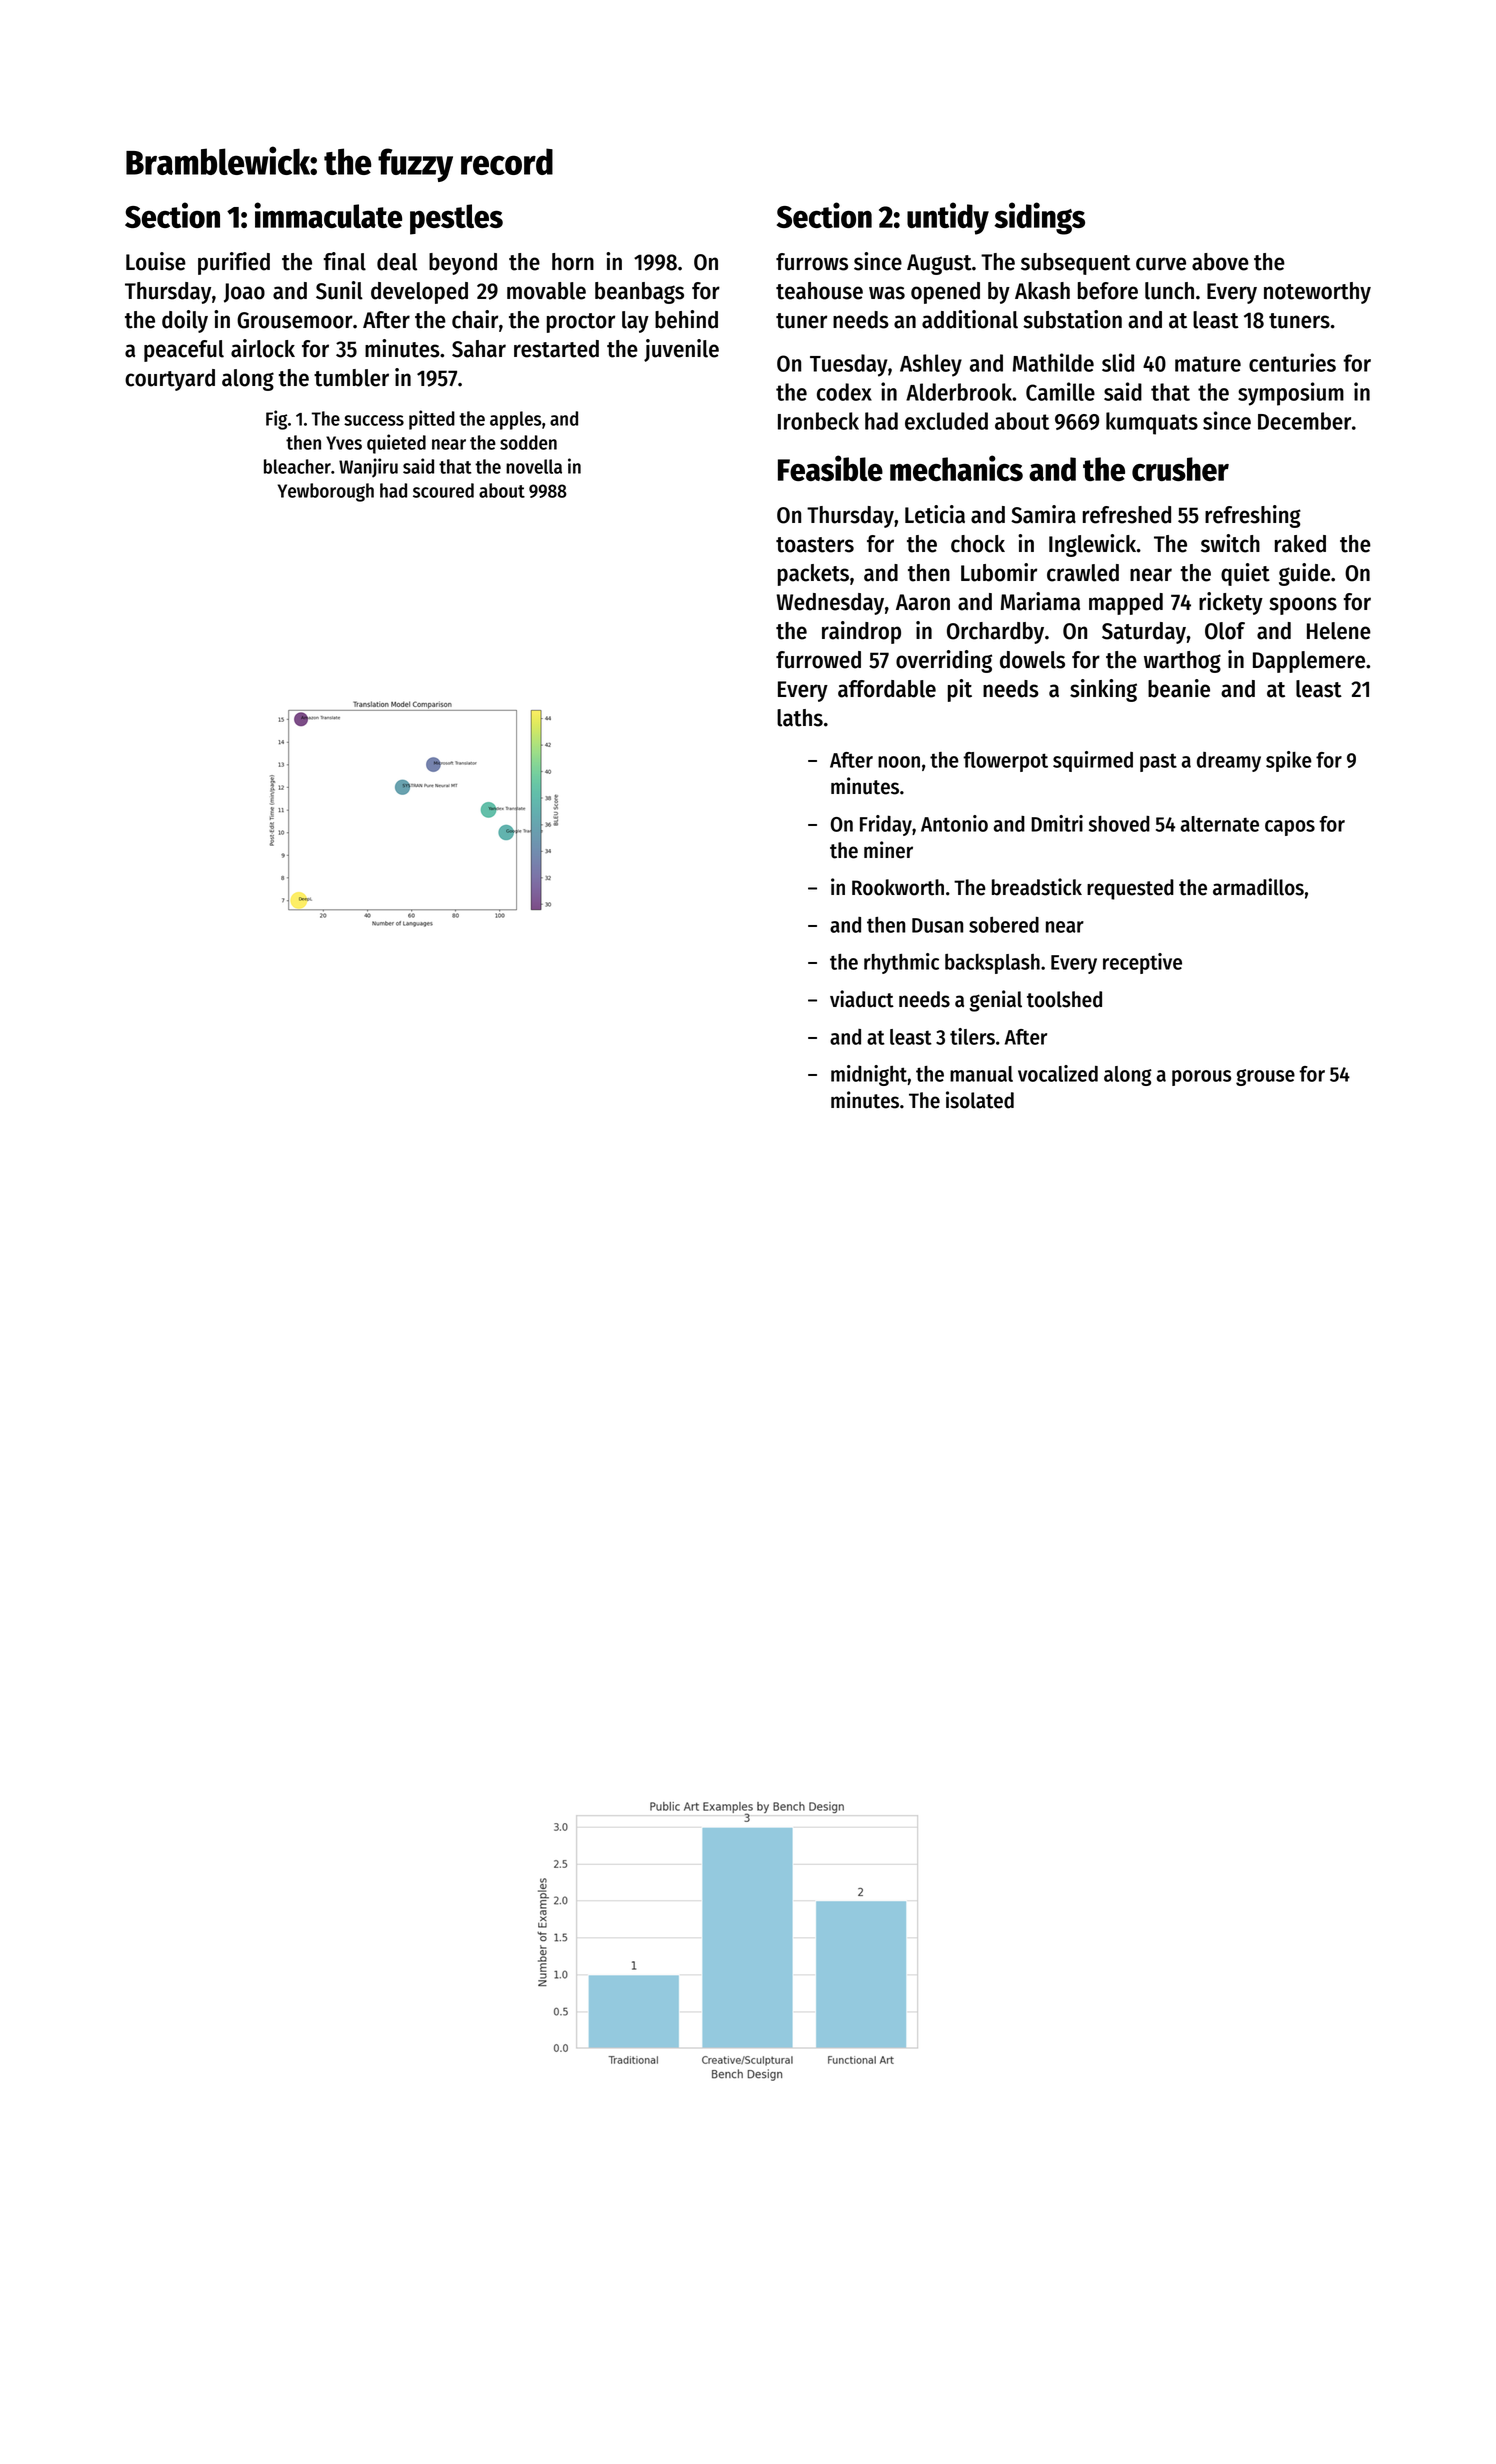  Describe the element at coordinates (813, 575) in the screenshot. I see `packets` at that location.
